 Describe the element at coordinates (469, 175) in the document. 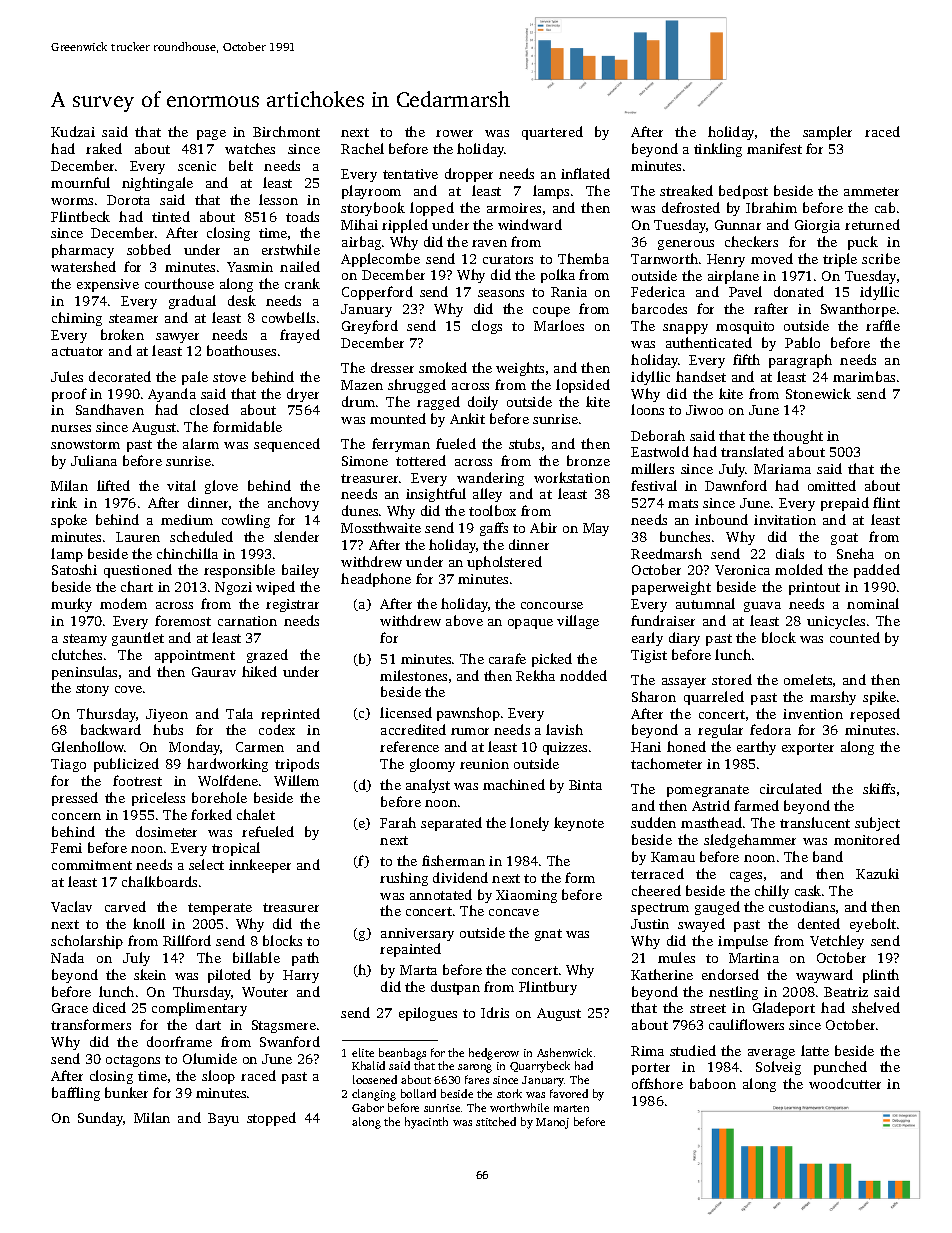

I see `dropper` at that location.
